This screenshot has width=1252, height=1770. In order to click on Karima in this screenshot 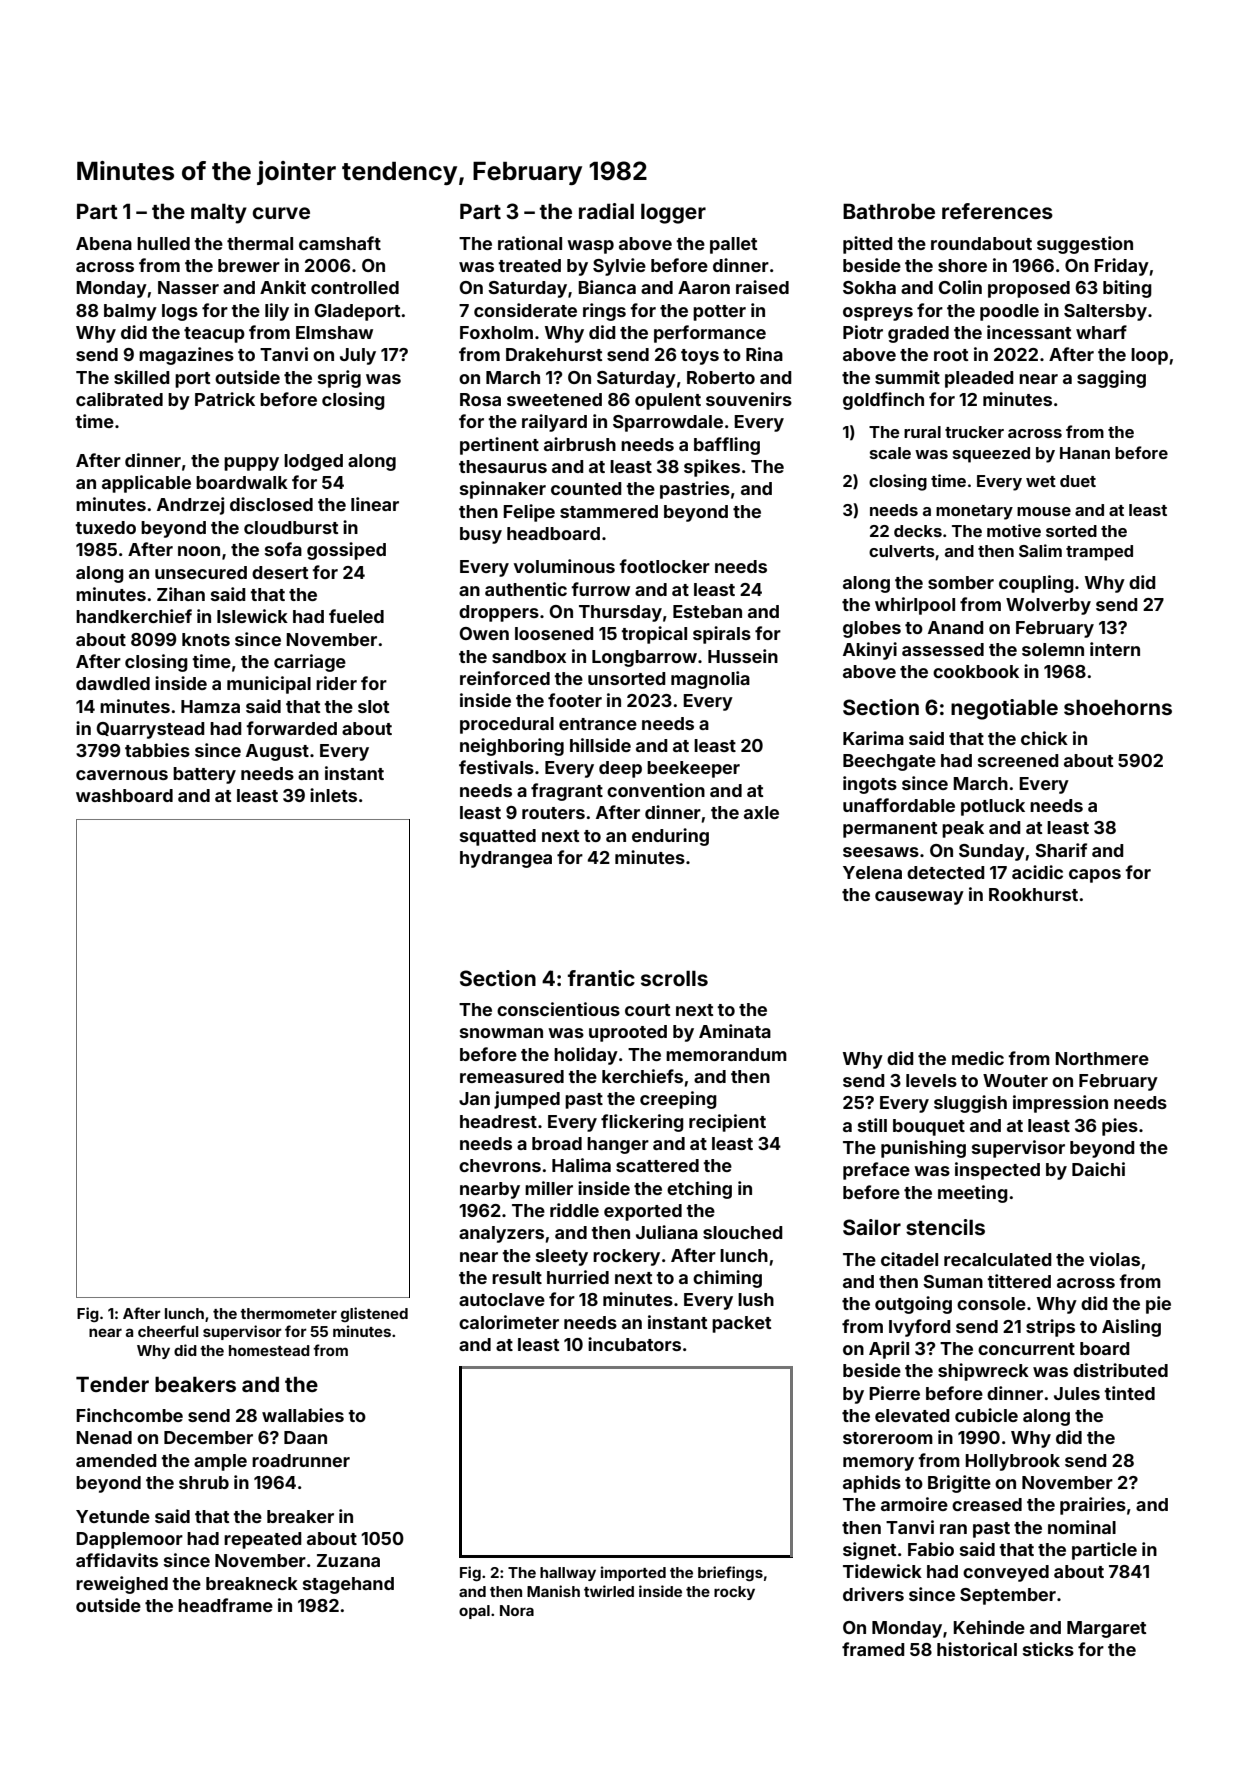, I will do `click(873, 738)`.
